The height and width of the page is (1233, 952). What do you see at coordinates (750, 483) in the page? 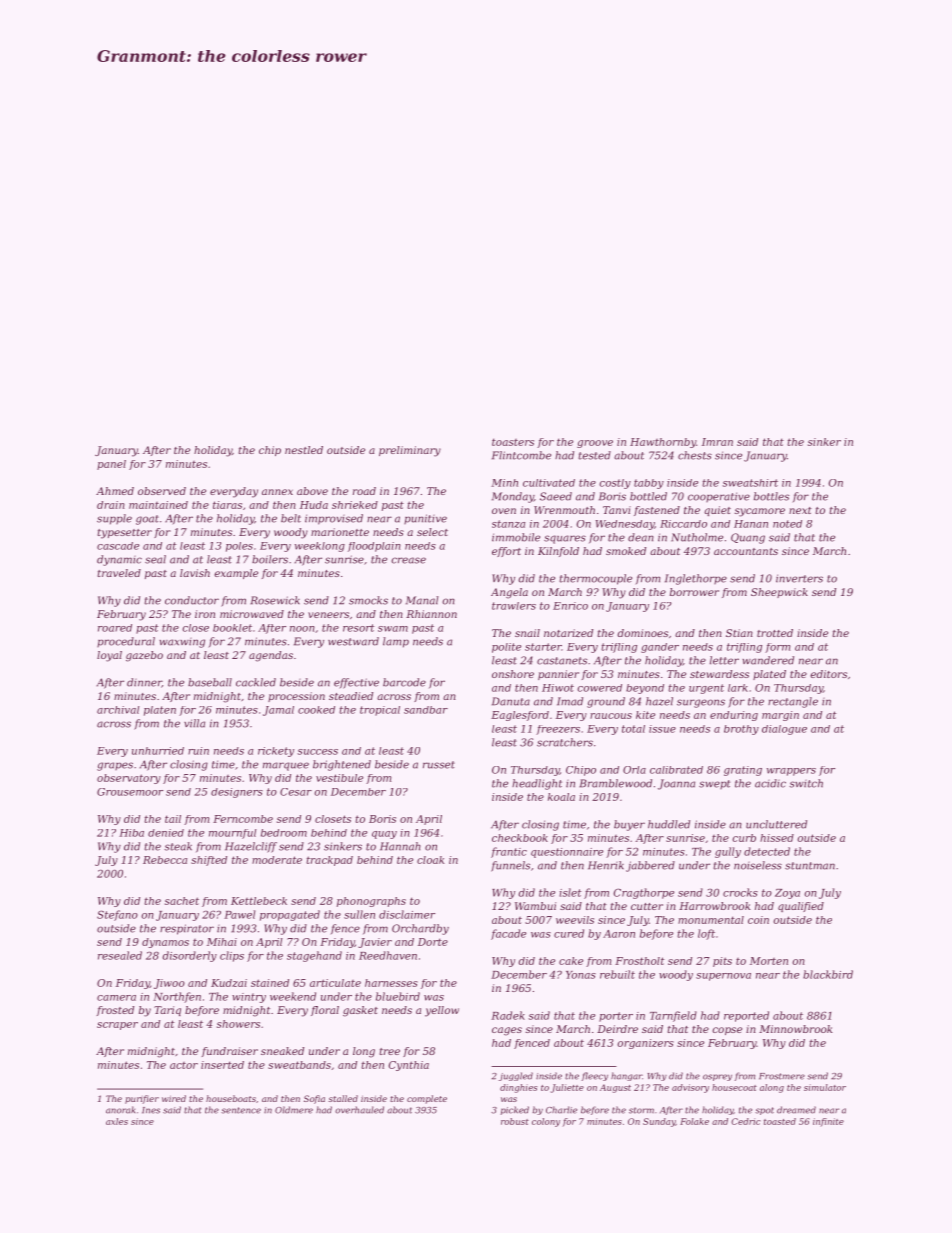
I see `sweatshirt` at bounding box center [750, 483].
